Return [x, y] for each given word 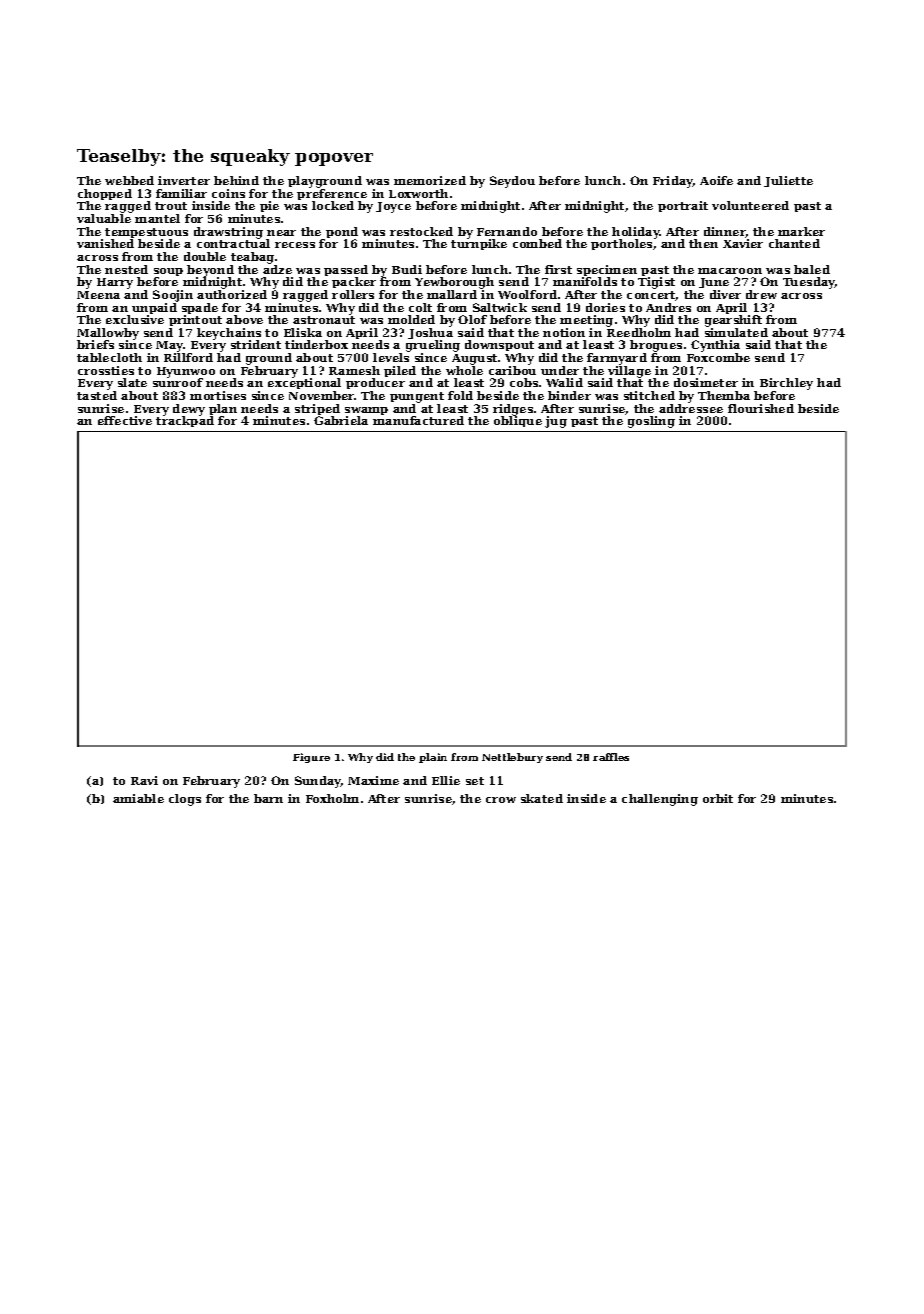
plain [433, 758]
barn [268, 798]
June [714, 283]
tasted [97, 395]
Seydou [512, 182]
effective [125, 420]
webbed [129, 180]
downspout [499, 345]
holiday [636, 233]
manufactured [418, 420]
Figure [311, 758]
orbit [718, 798]
